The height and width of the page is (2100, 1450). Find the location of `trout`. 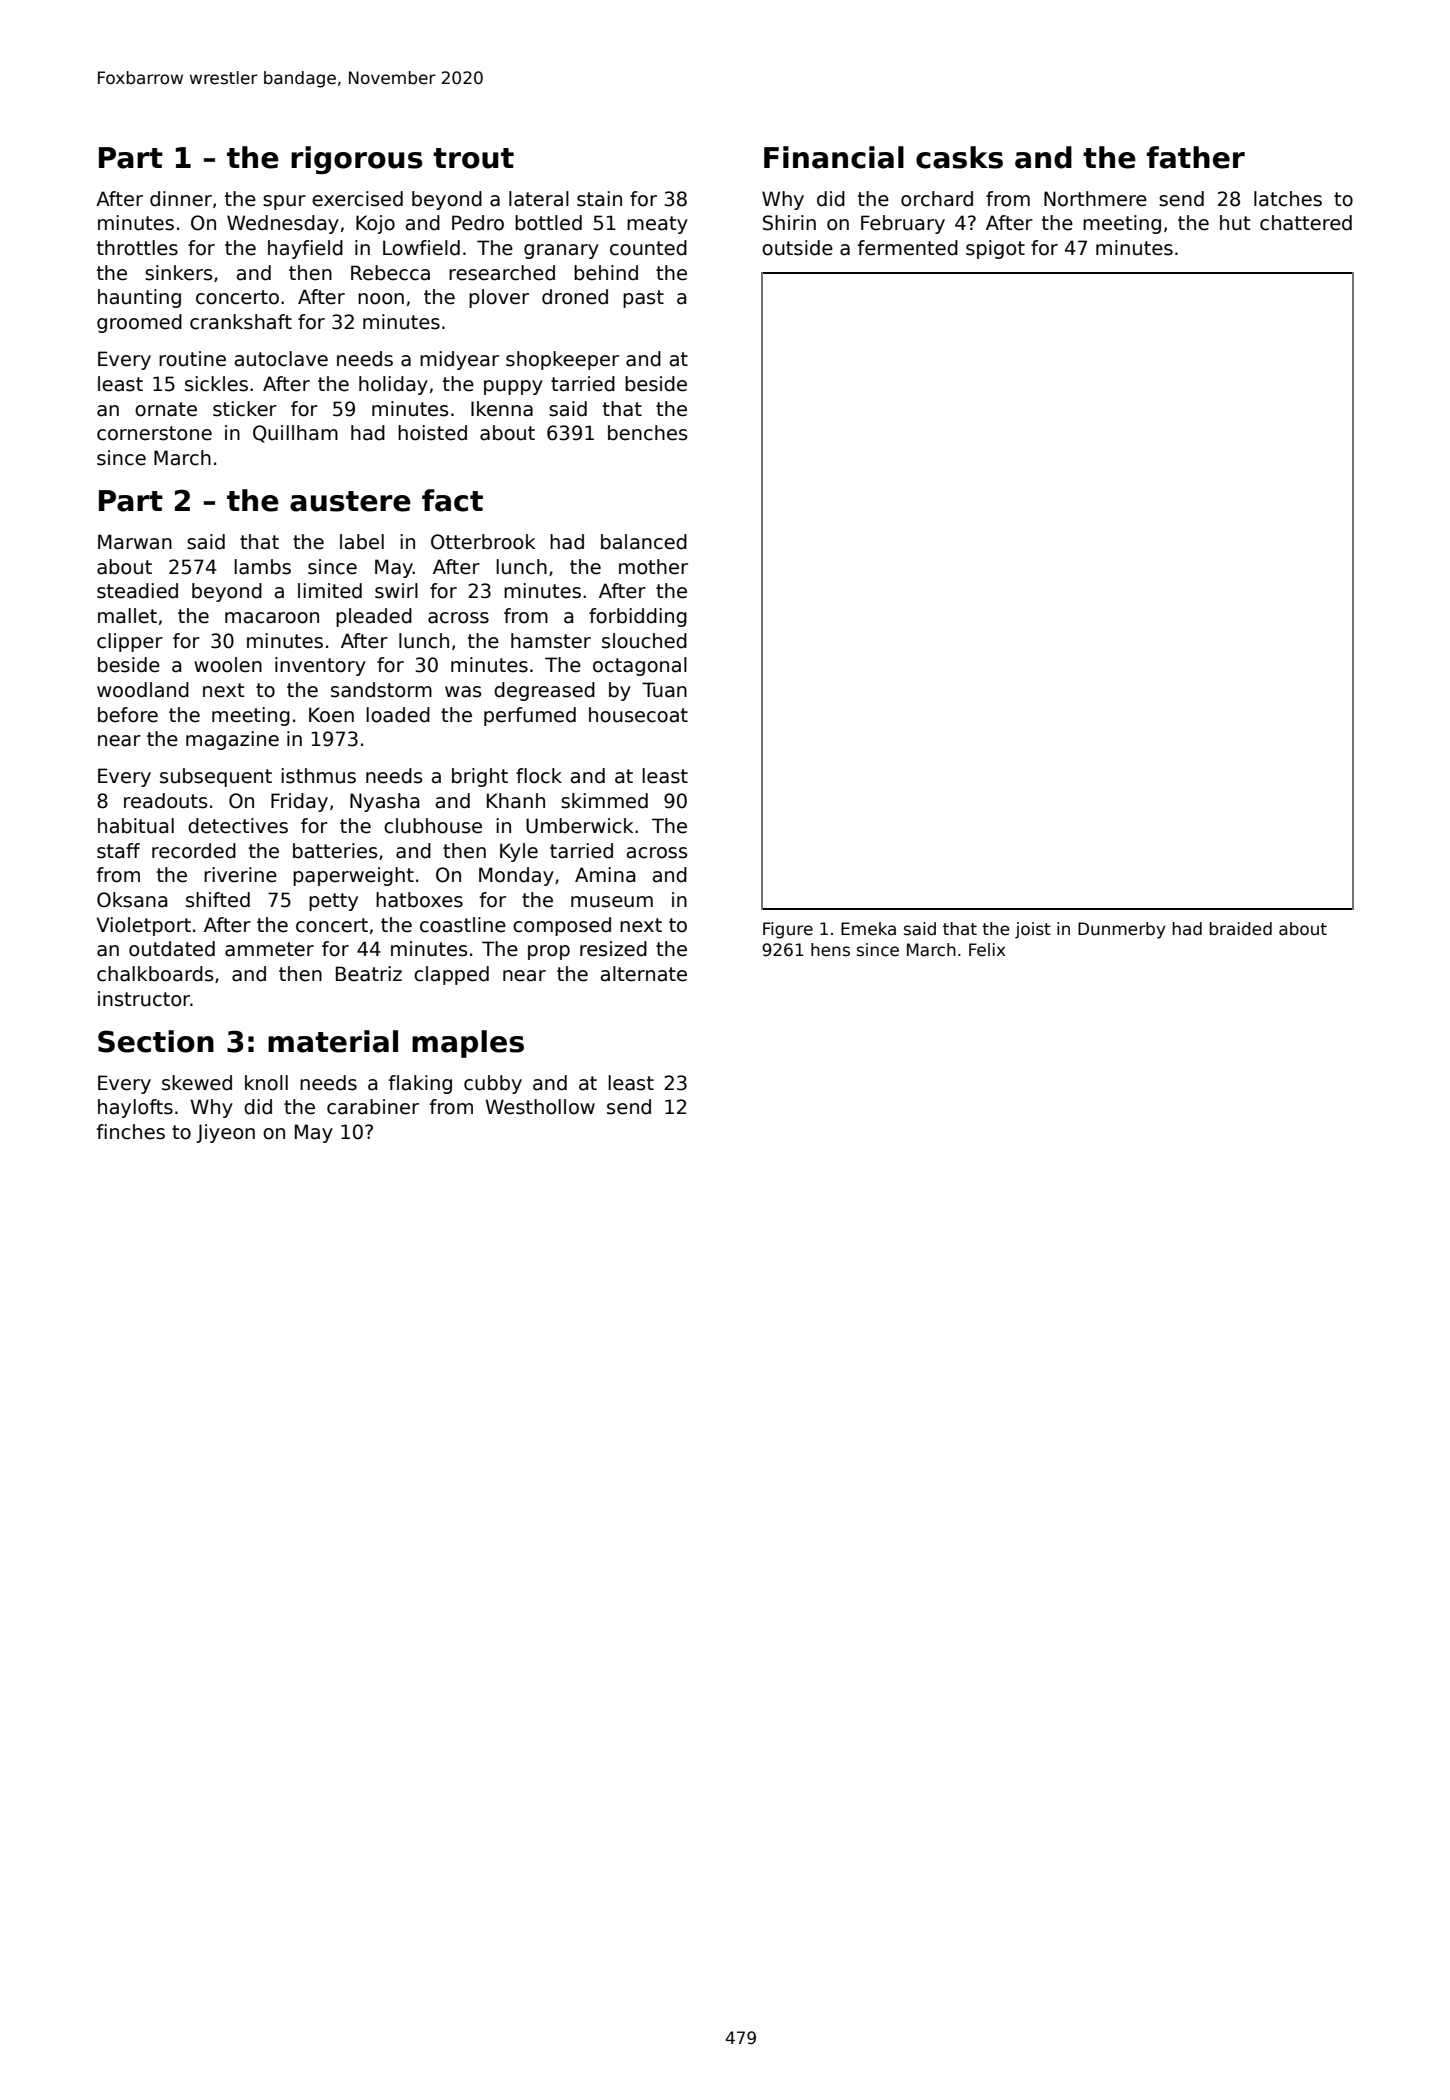

trout is located at coordinates (473, 158).
